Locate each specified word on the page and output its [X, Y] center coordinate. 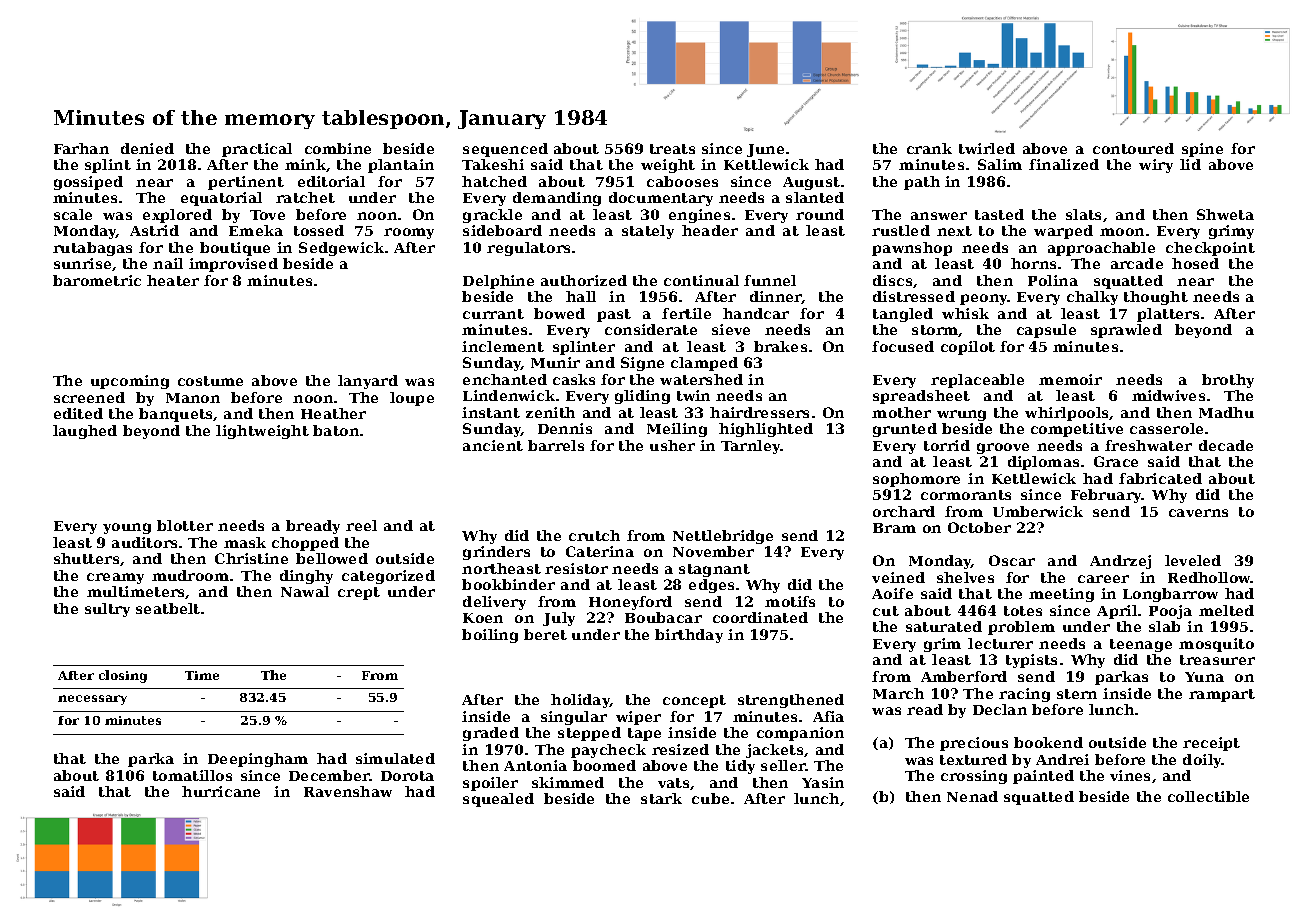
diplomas [1043, 463]
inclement [503, 346]
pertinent [246, 183]
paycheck [608, 751]
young [127, 528]
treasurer [1217, 660]
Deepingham [258, 760]
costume [210, 381]
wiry [1156, 166]
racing [1024, 695]
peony [984, 299]
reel [361, 525]
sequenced [505, 150]
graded [491, 734]
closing [123, 676]
